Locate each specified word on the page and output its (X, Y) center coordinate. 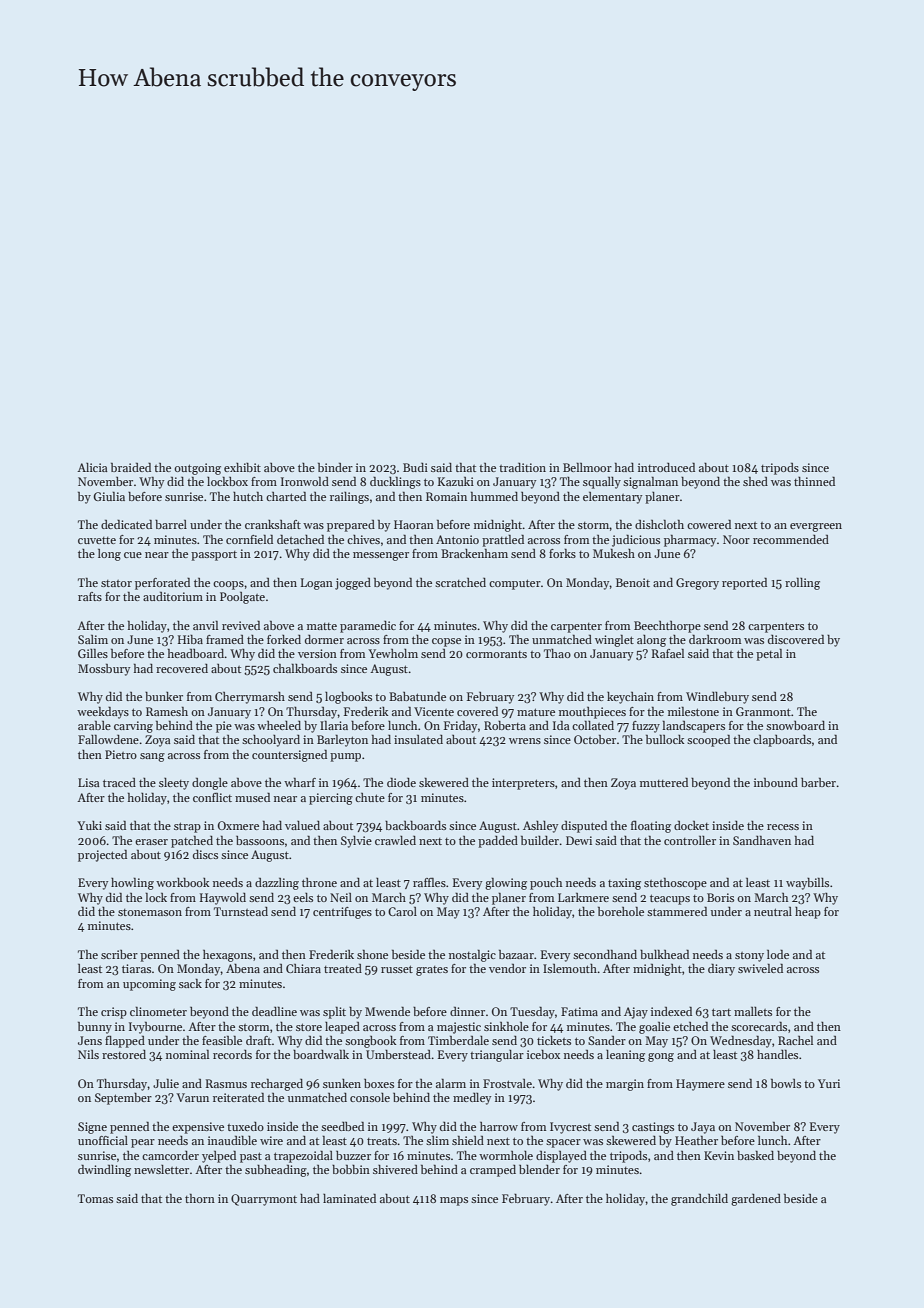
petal (769, 655)
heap (808, 913)
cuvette (97, 540)
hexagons (227, 956)
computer (515, 584)
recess (783, 827)
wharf (300, 782)
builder (540, 840)
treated (343, 968)
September (123, 1099)
